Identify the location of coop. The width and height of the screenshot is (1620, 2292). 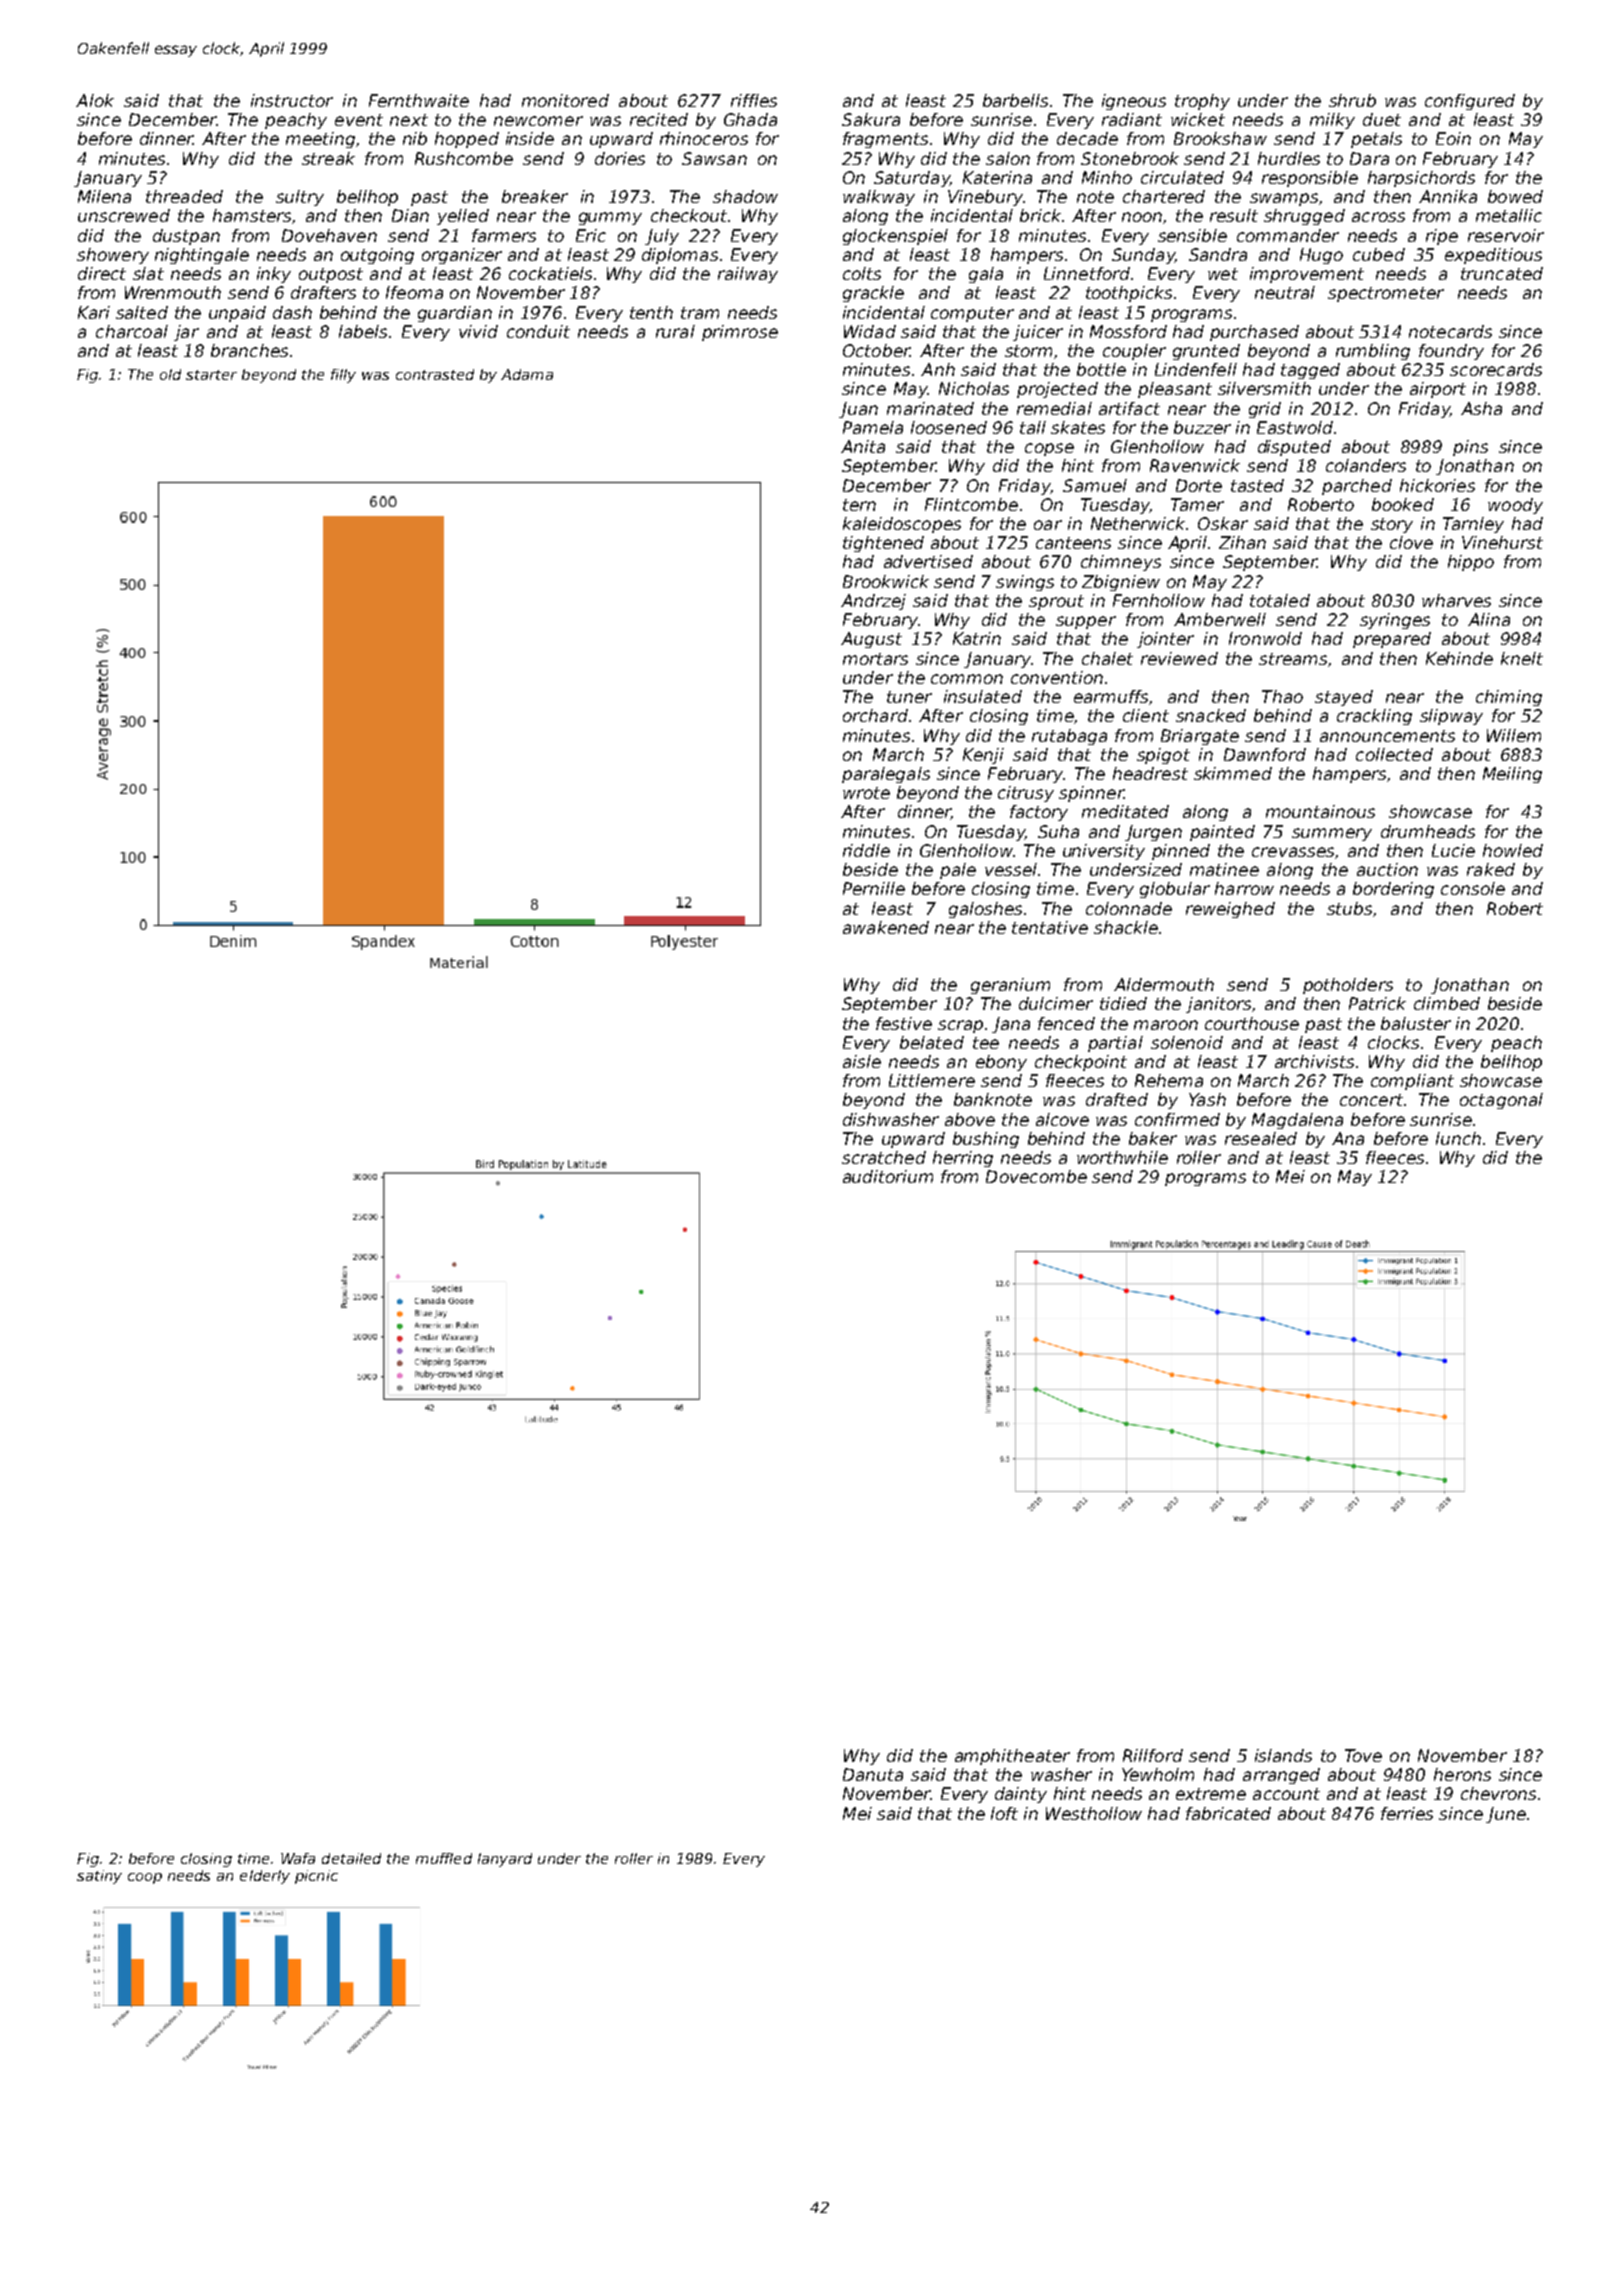
(145, 1878).
